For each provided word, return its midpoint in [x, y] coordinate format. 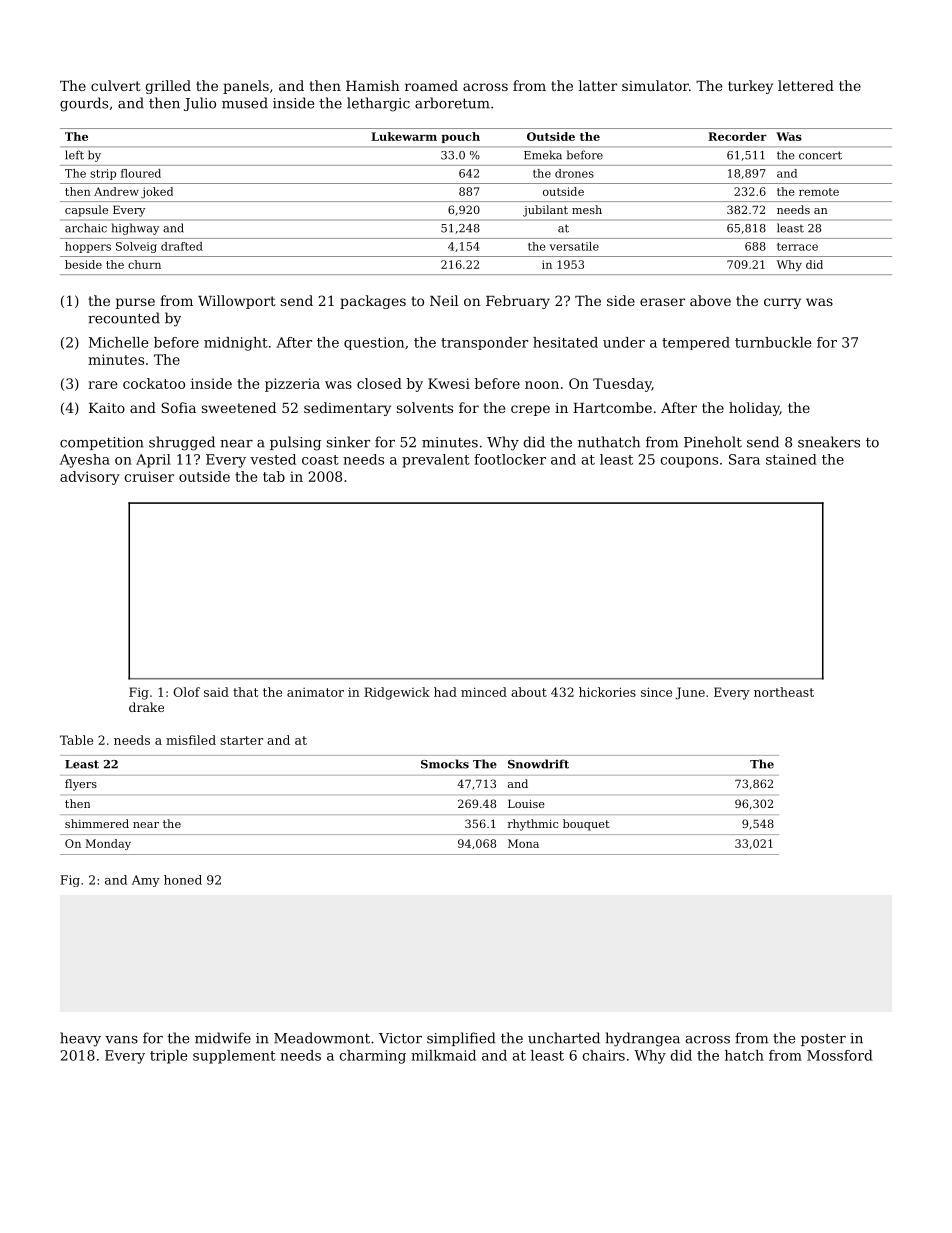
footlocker [510, 459]
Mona [523, 843]
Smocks [445, 764]
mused [245, 103]
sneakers [829, 442]
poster [823, 1040]
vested [273, 459]
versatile [574, 246]
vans [121, 1040]
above [710, 300]
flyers [81, 785]
